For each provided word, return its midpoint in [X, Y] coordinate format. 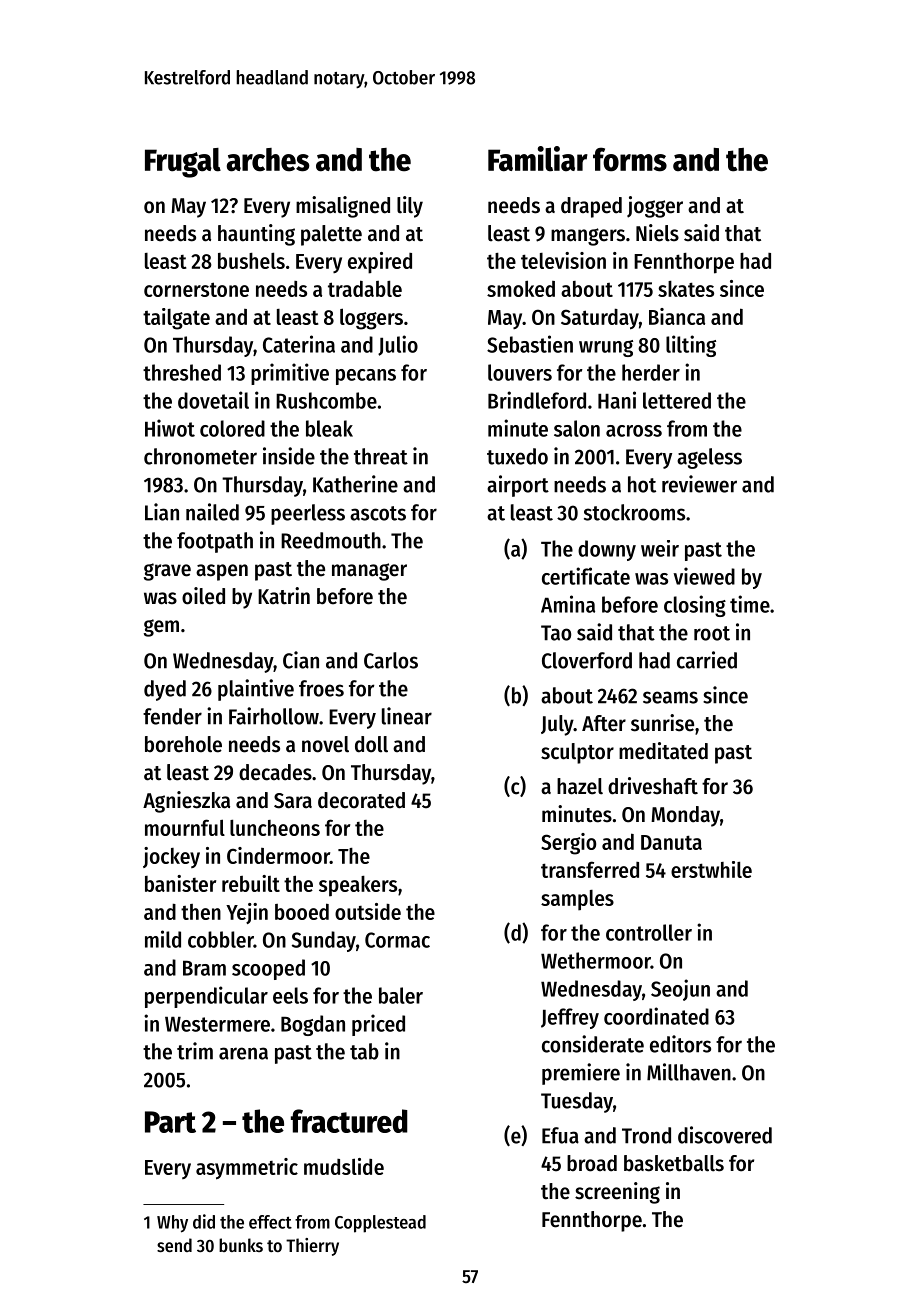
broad [592, 1163]
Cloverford [587, 660]
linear [407, 716]
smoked [521, 288]
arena [243, 1053]
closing [695, 606]
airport [518, 486]
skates [686, 289]
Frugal [183, 163]
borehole [183, 744]
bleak [329, 428]
